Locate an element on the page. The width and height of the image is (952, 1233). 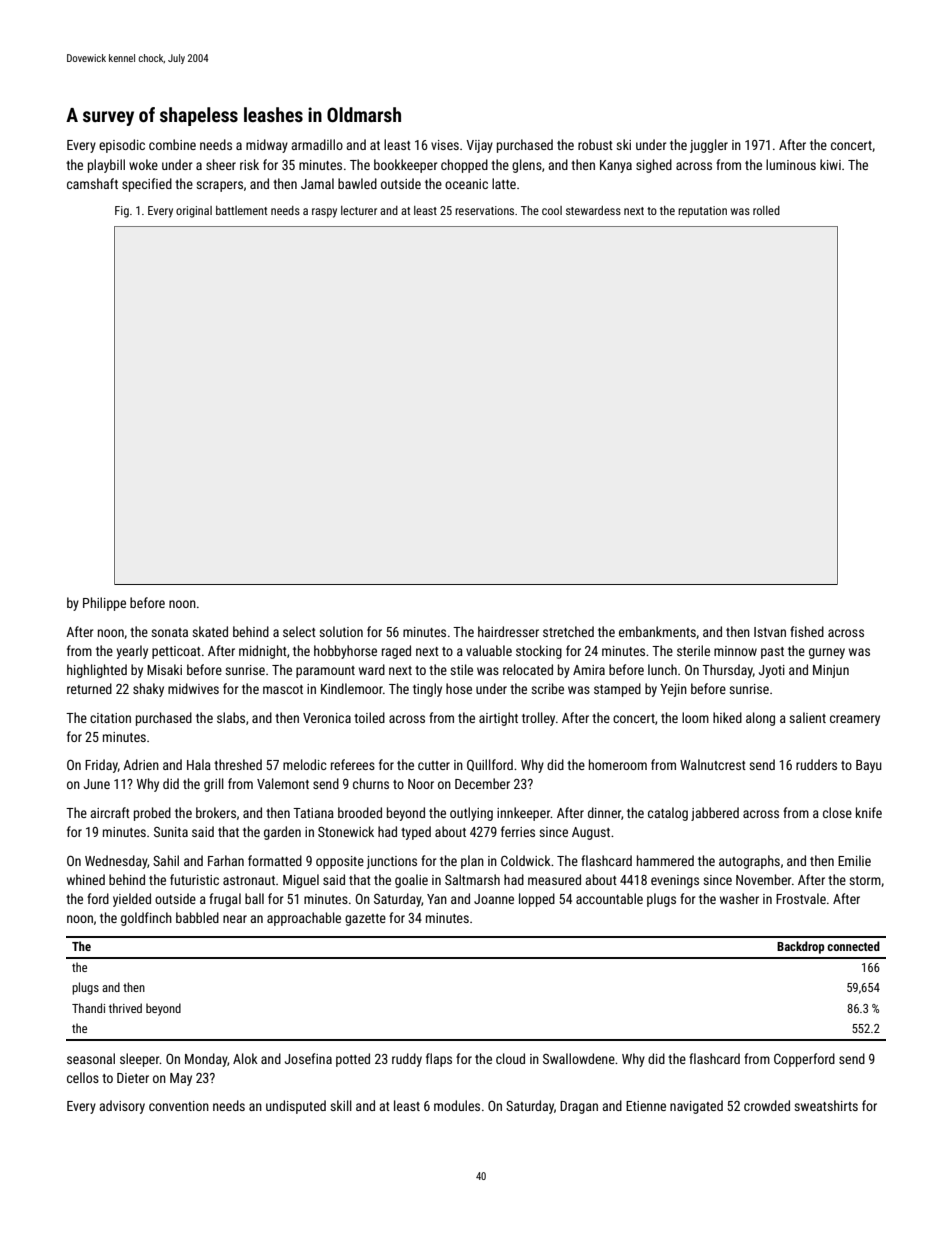
sweatshirts is located at coordinates (826, 1105).
